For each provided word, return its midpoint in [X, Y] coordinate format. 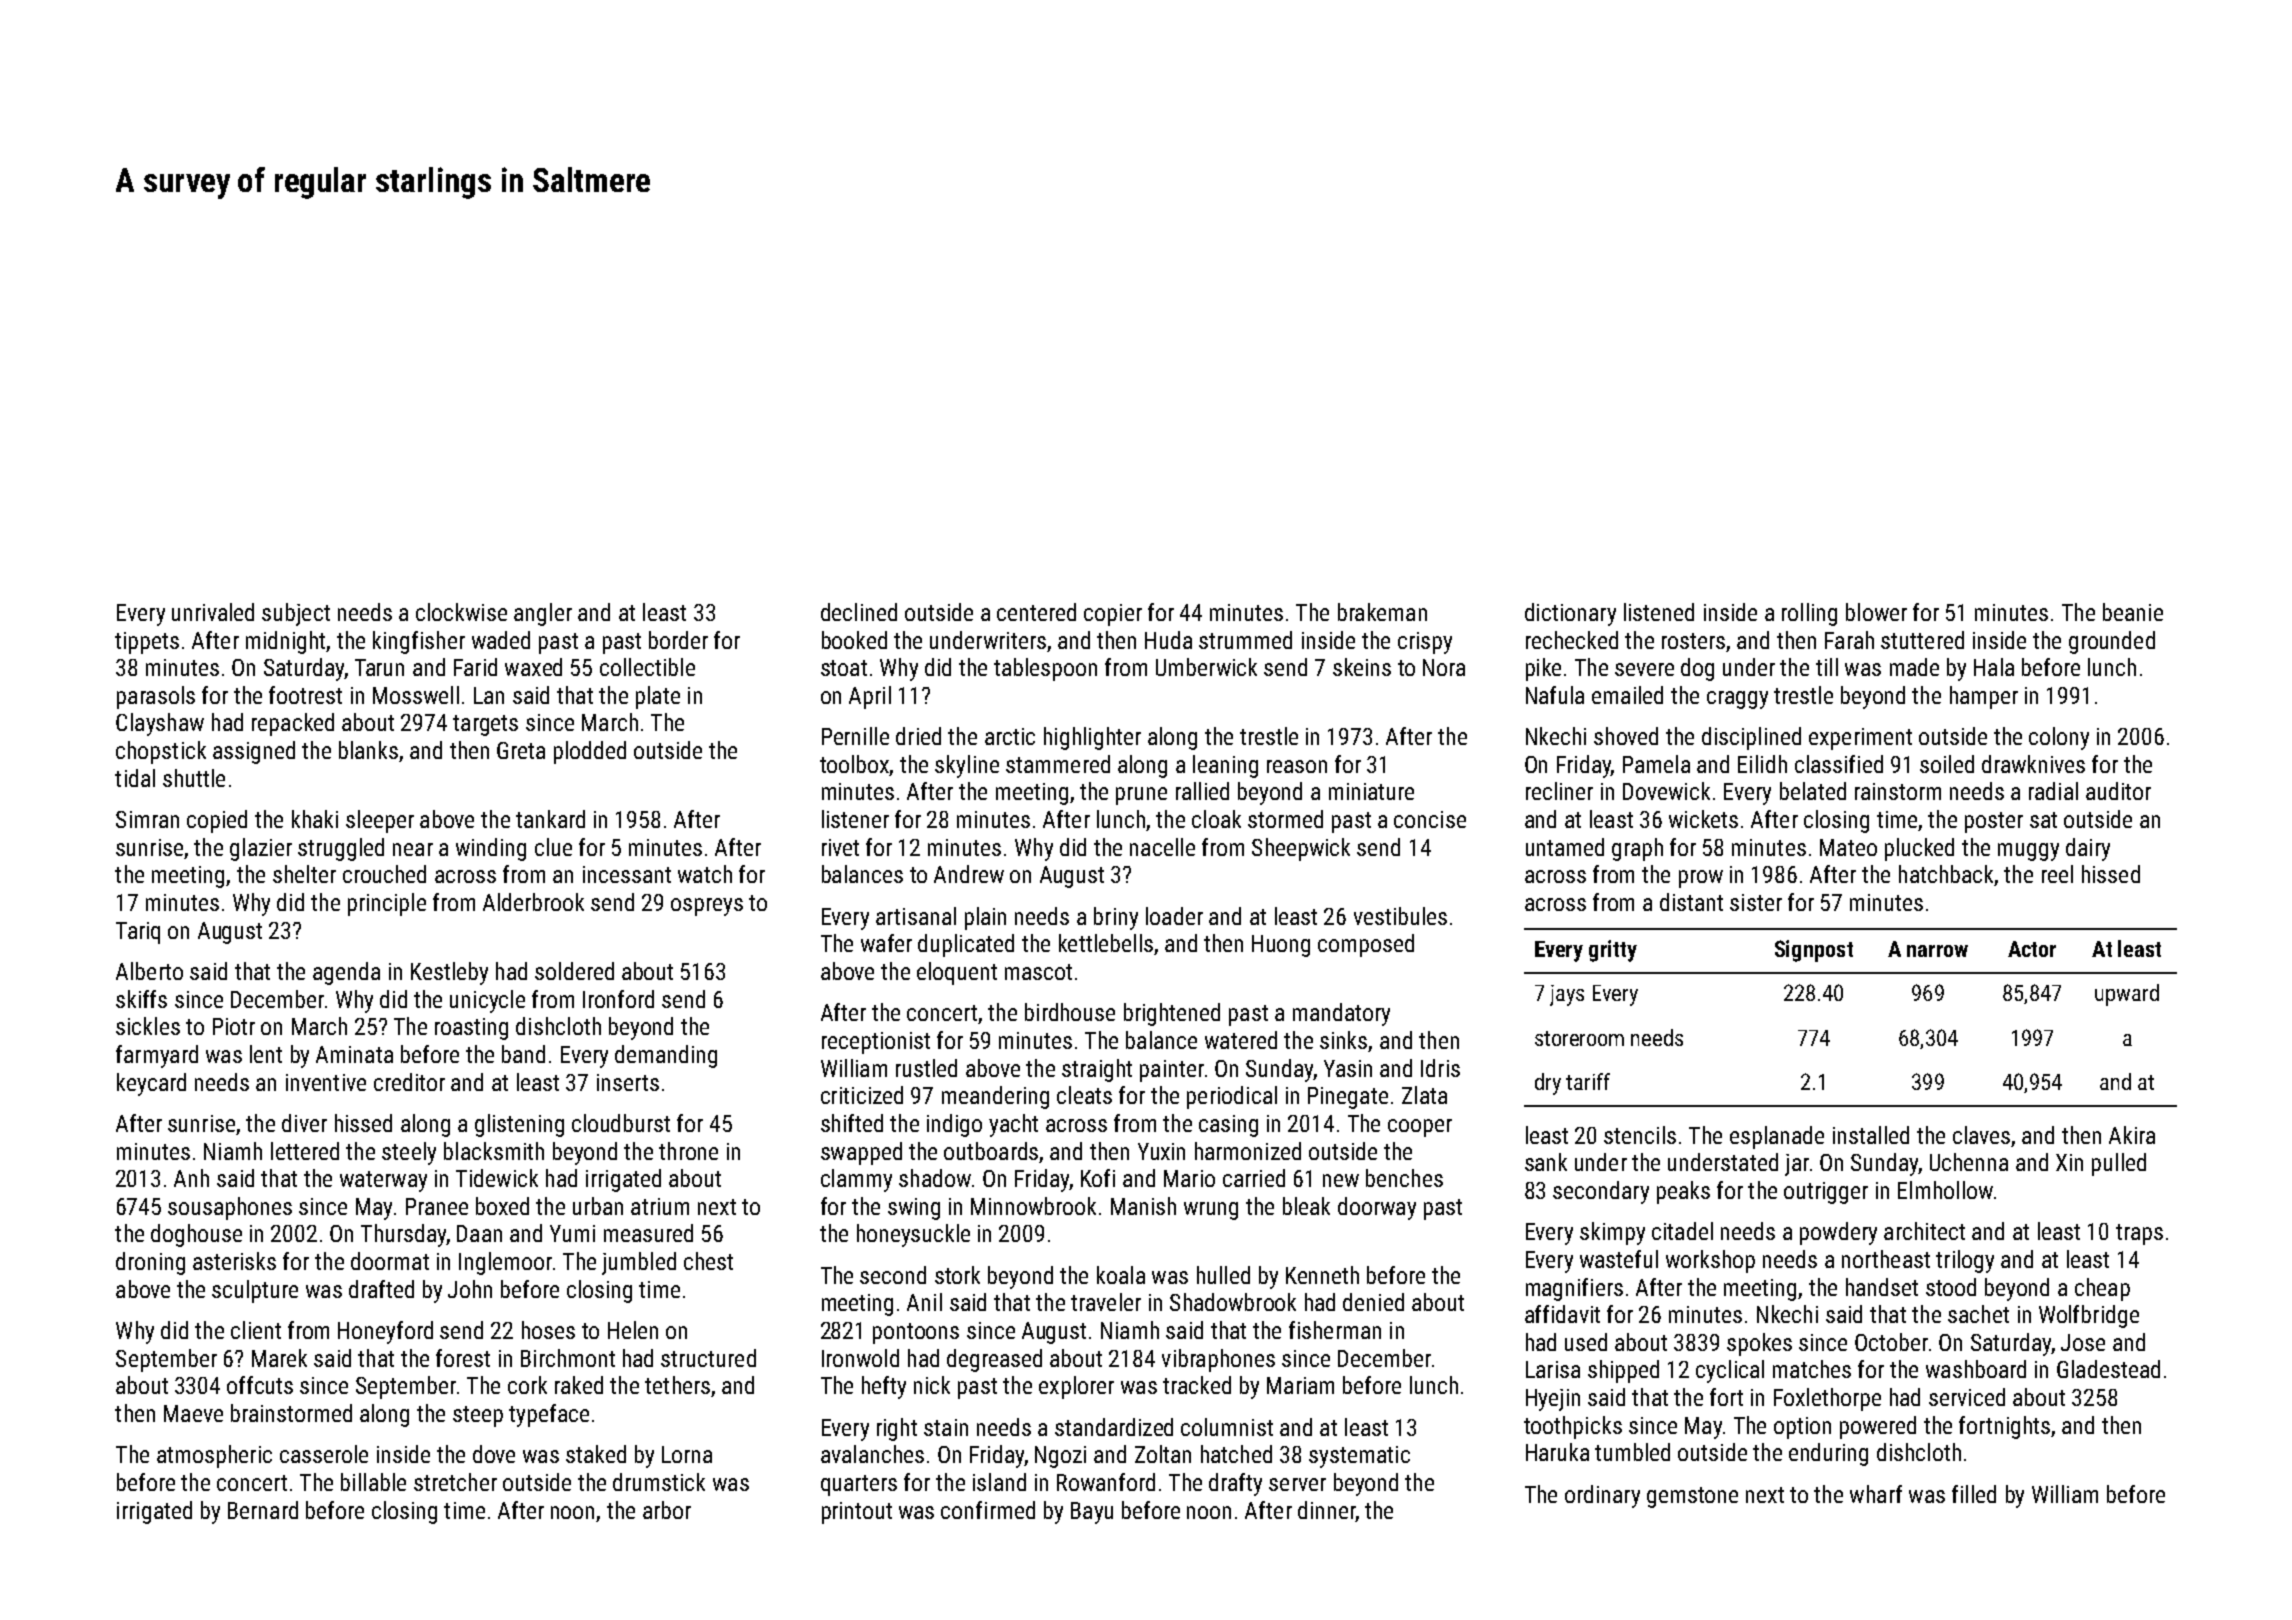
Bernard [263, 1510]
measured [648, 1233]
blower [1876, 612]
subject [296, 614]
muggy [2028, 852]
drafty [1235, 1484]
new [1341, 1180]
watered [1241, 1040]
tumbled [1632, 1452]
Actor [2032, 949]
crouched [384, 874]
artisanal [916, 916]
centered [1036, 612]
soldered [574, 971]
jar [1797, 1165]
